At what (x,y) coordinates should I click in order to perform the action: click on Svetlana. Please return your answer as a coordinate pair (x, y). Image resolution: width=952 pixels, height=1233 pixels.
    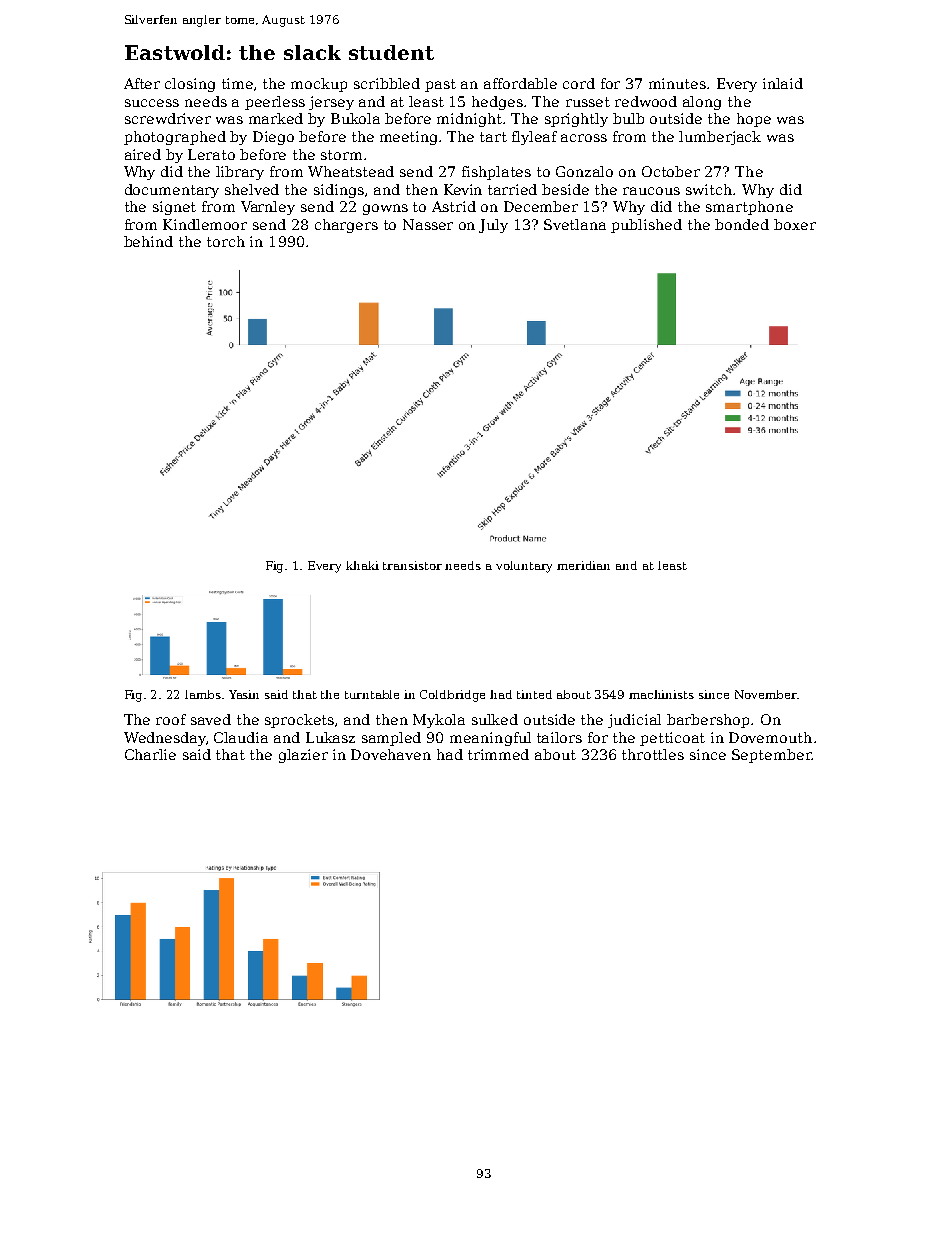
    Looking at the image, I should click on (575, 224).
